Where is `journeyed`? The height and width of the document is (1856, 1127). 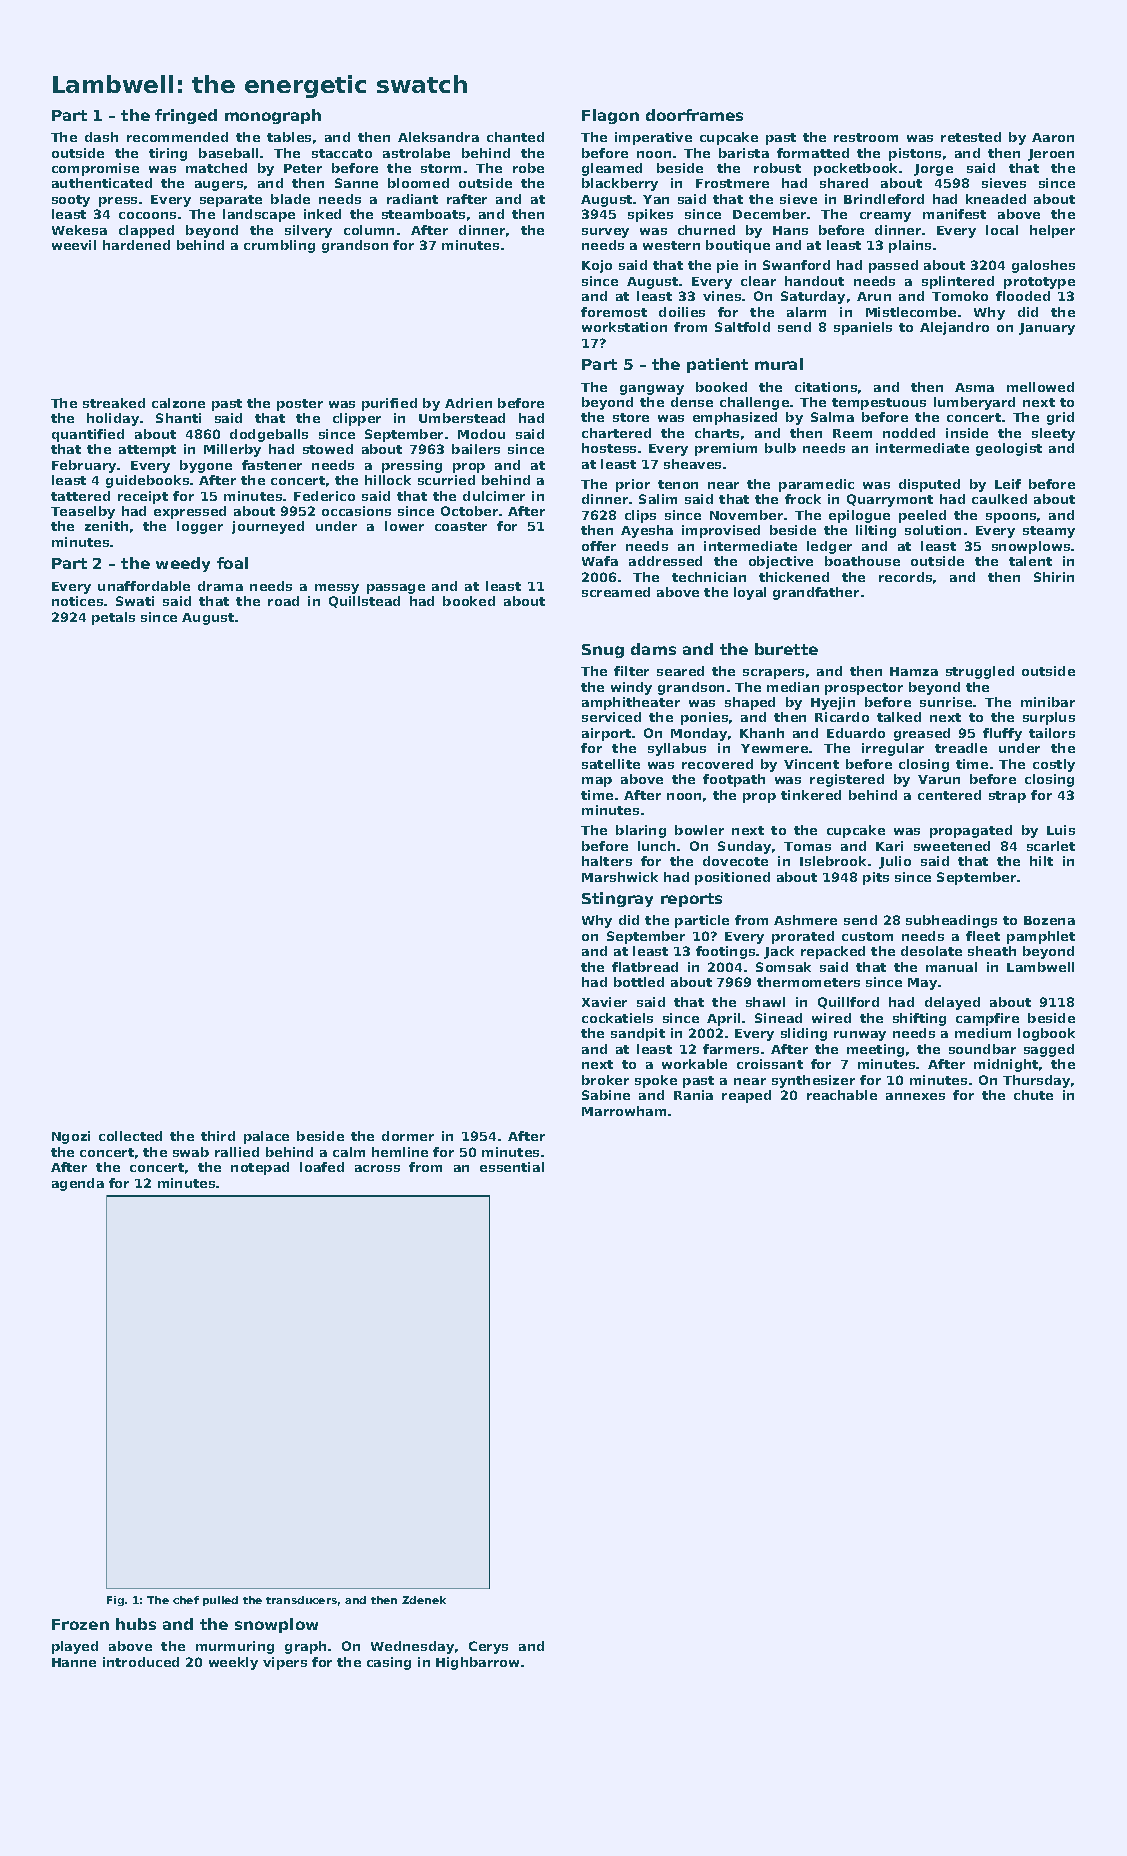
journeyed is located at coordinates (268, 527).
